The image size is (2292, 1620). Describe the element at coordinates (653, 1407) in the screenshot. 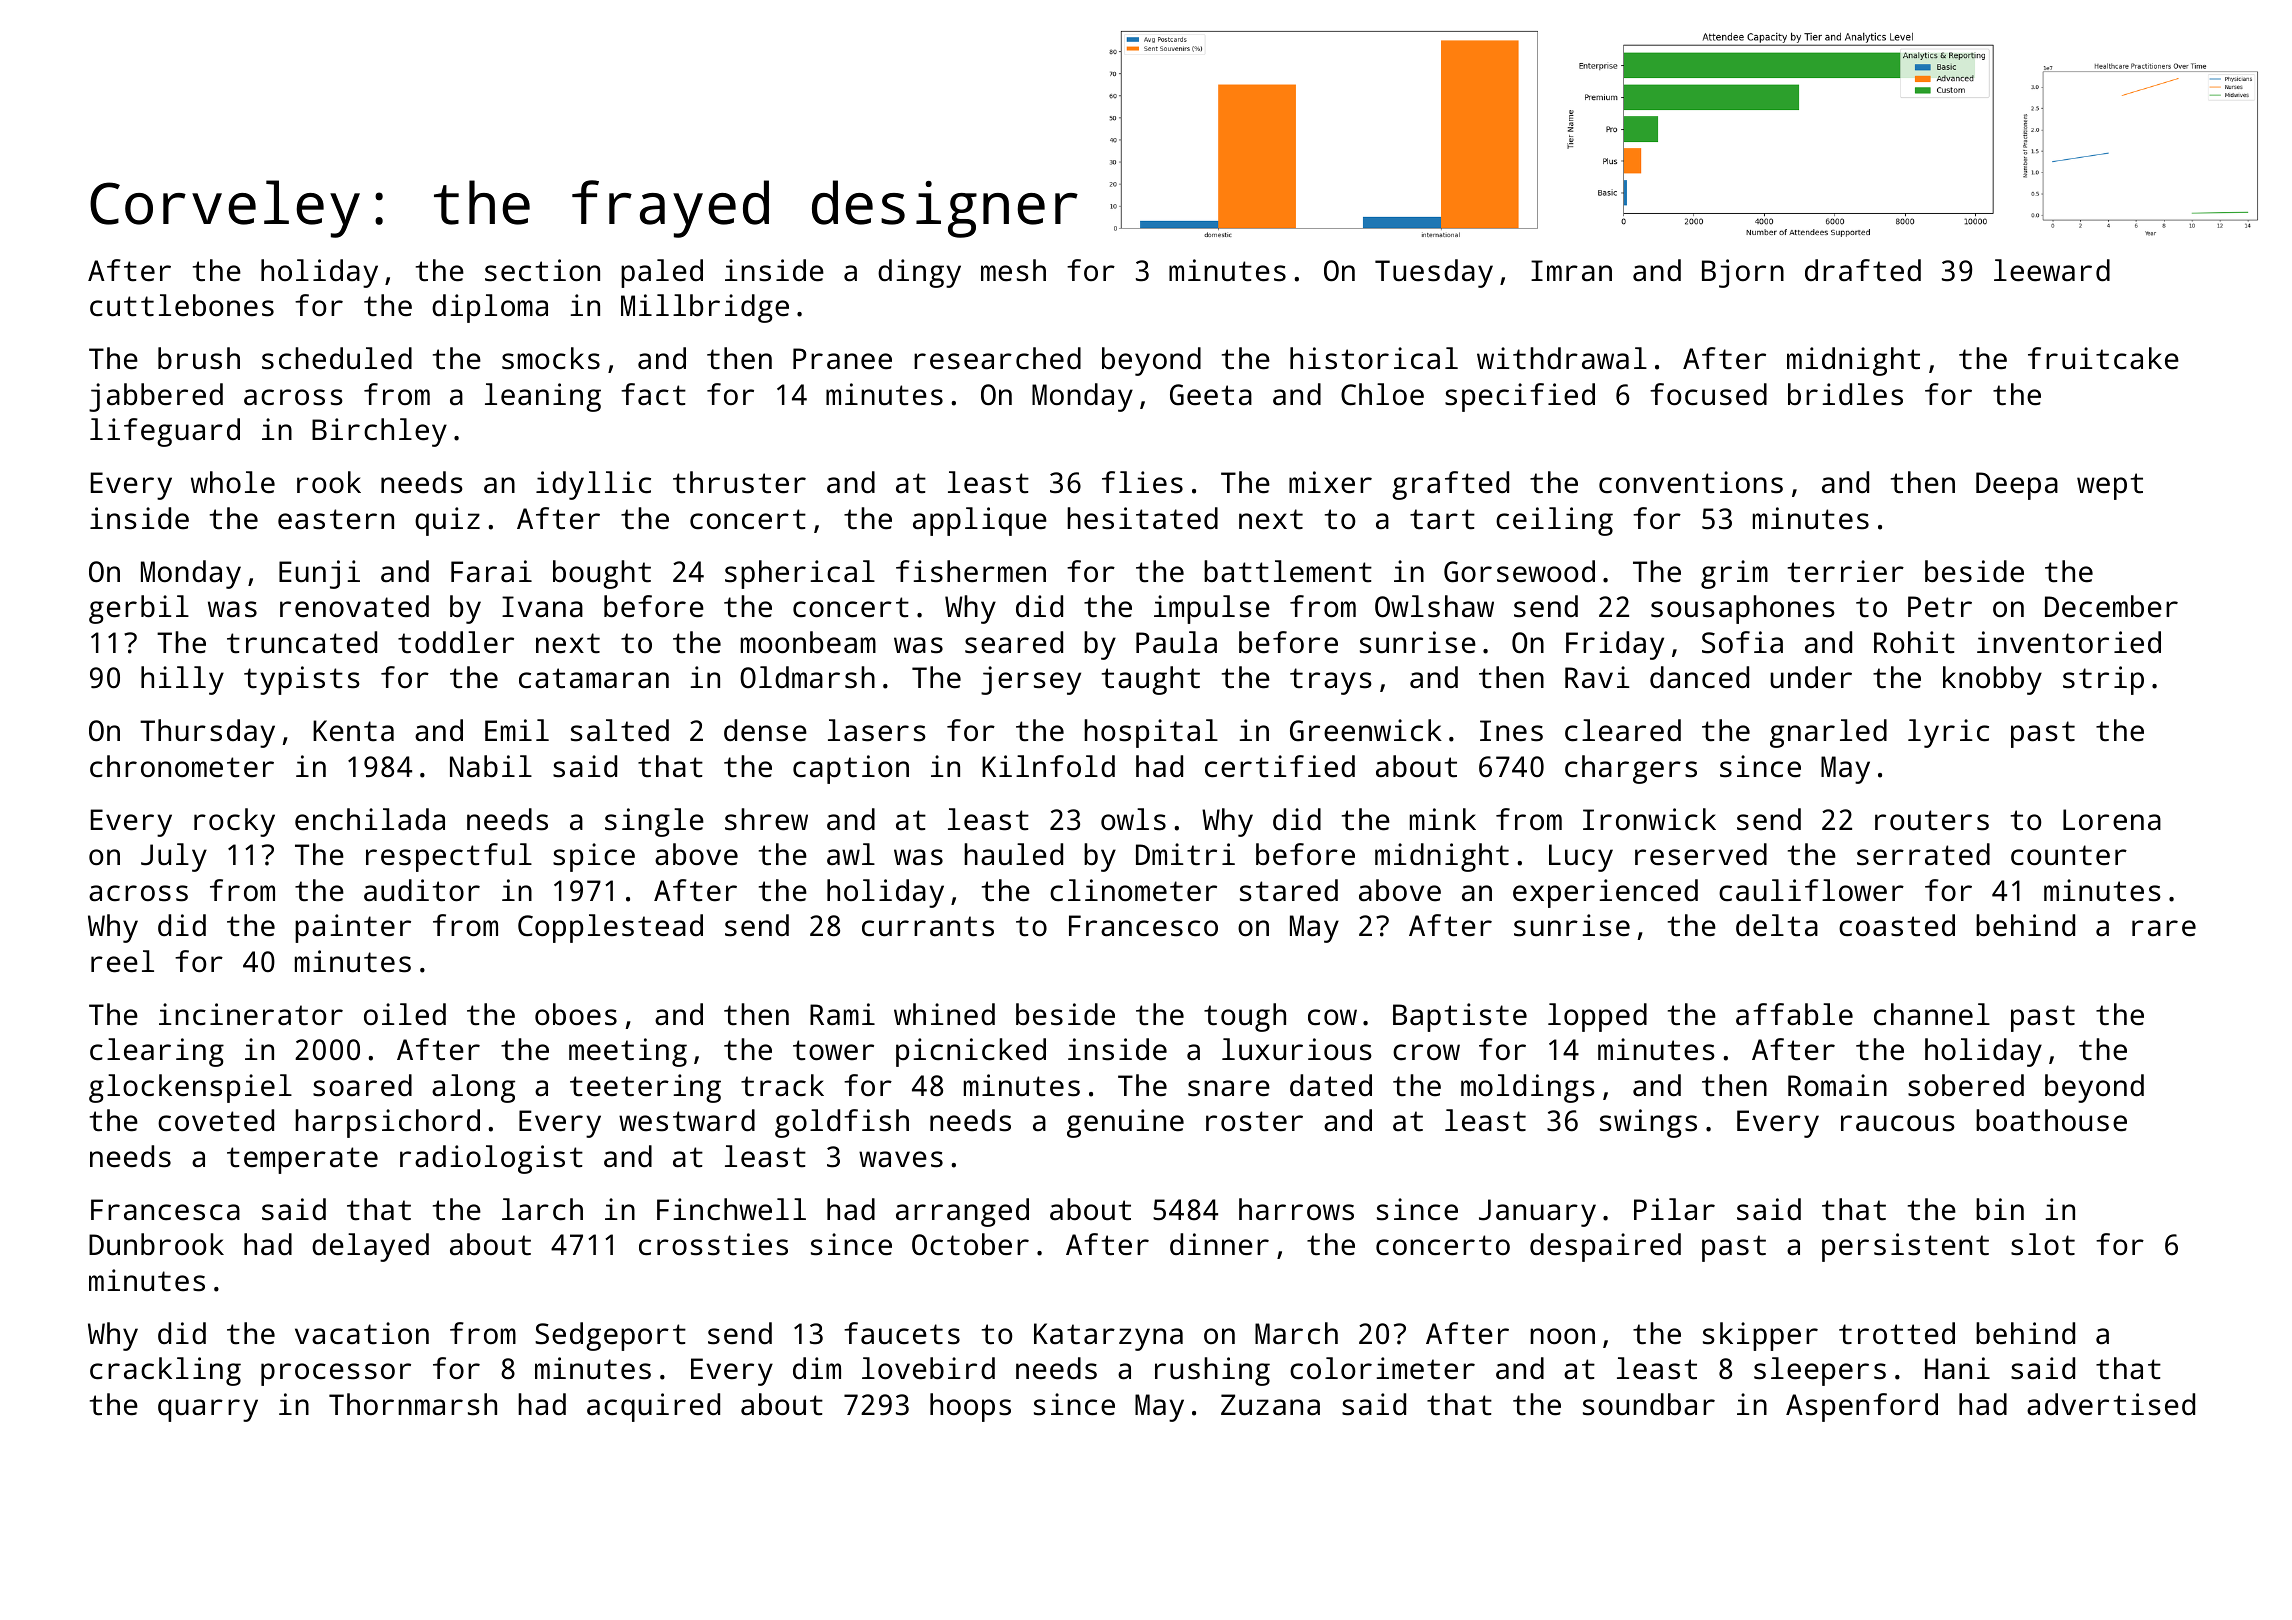

I see `acquired` at that location.
